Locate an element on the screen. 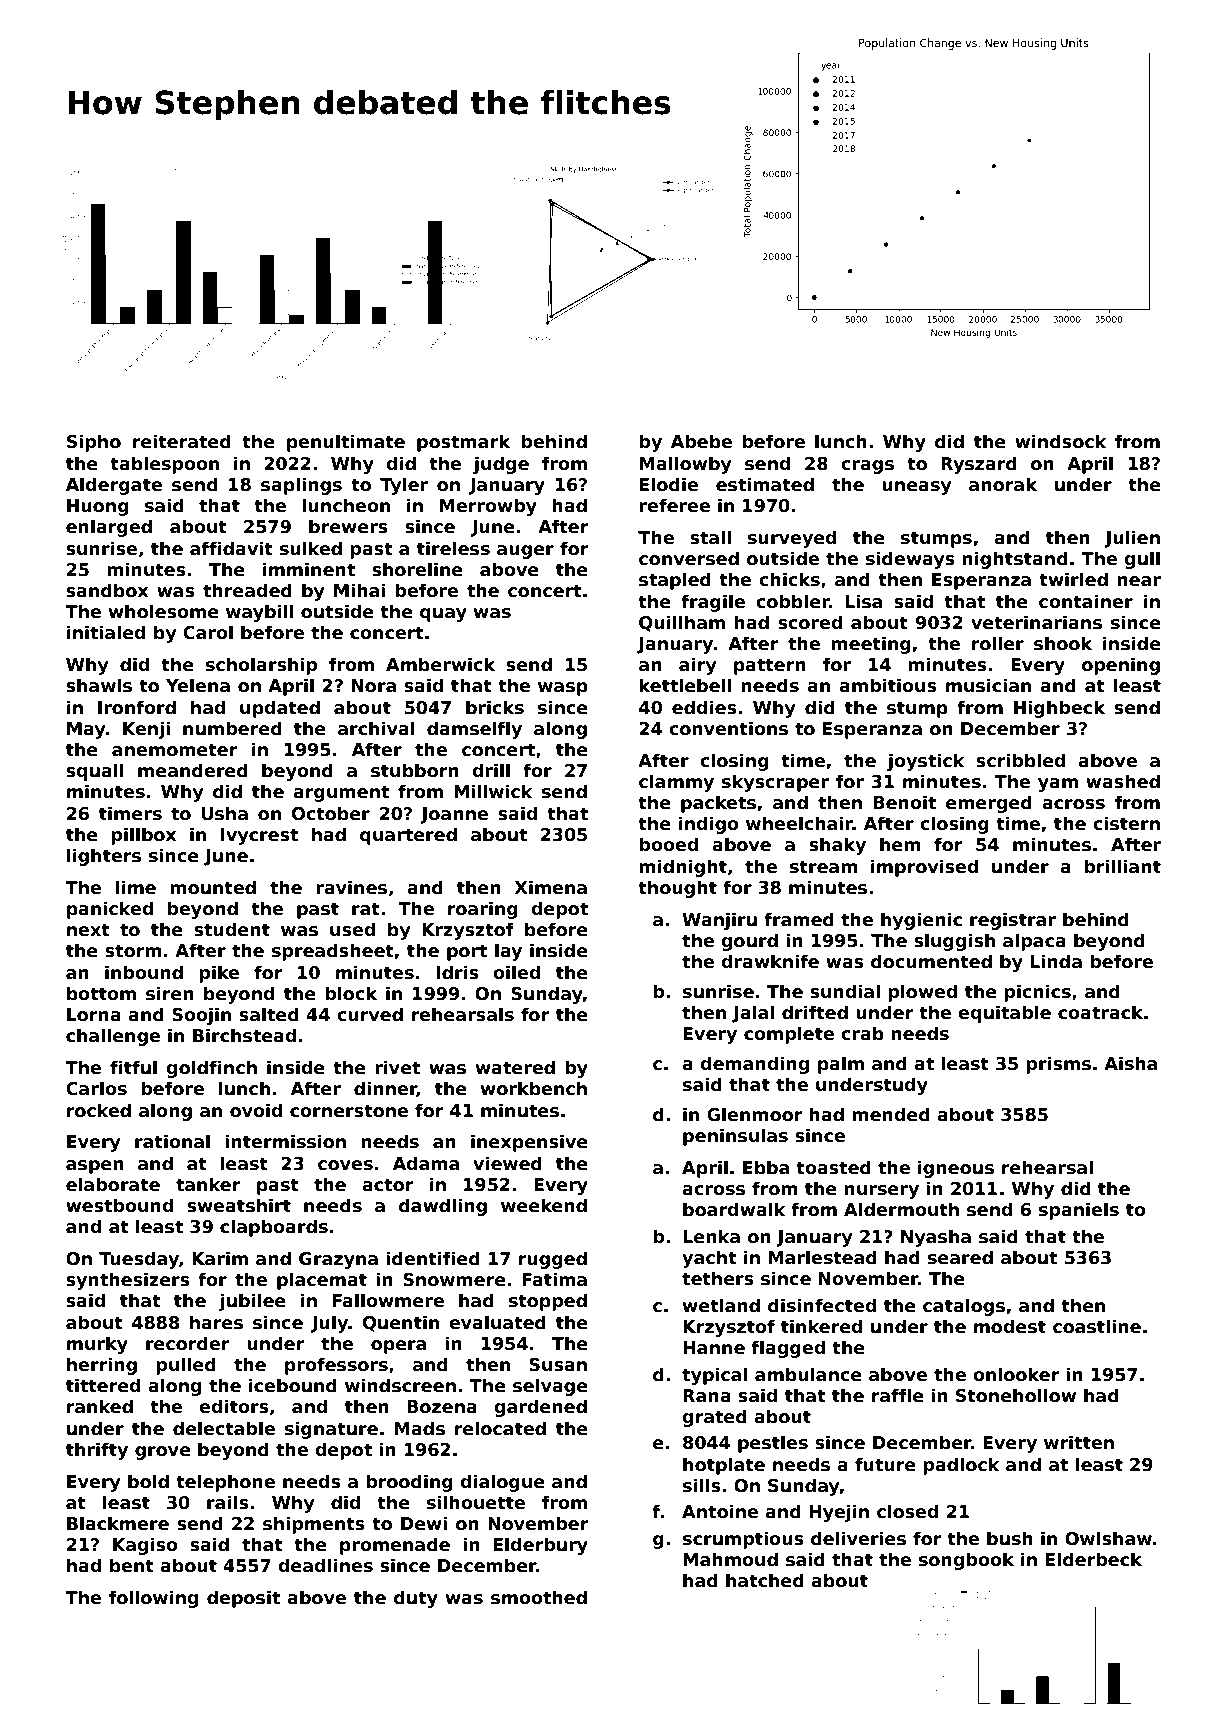  Stonehollow is located at coordinates (1016, 1395).
